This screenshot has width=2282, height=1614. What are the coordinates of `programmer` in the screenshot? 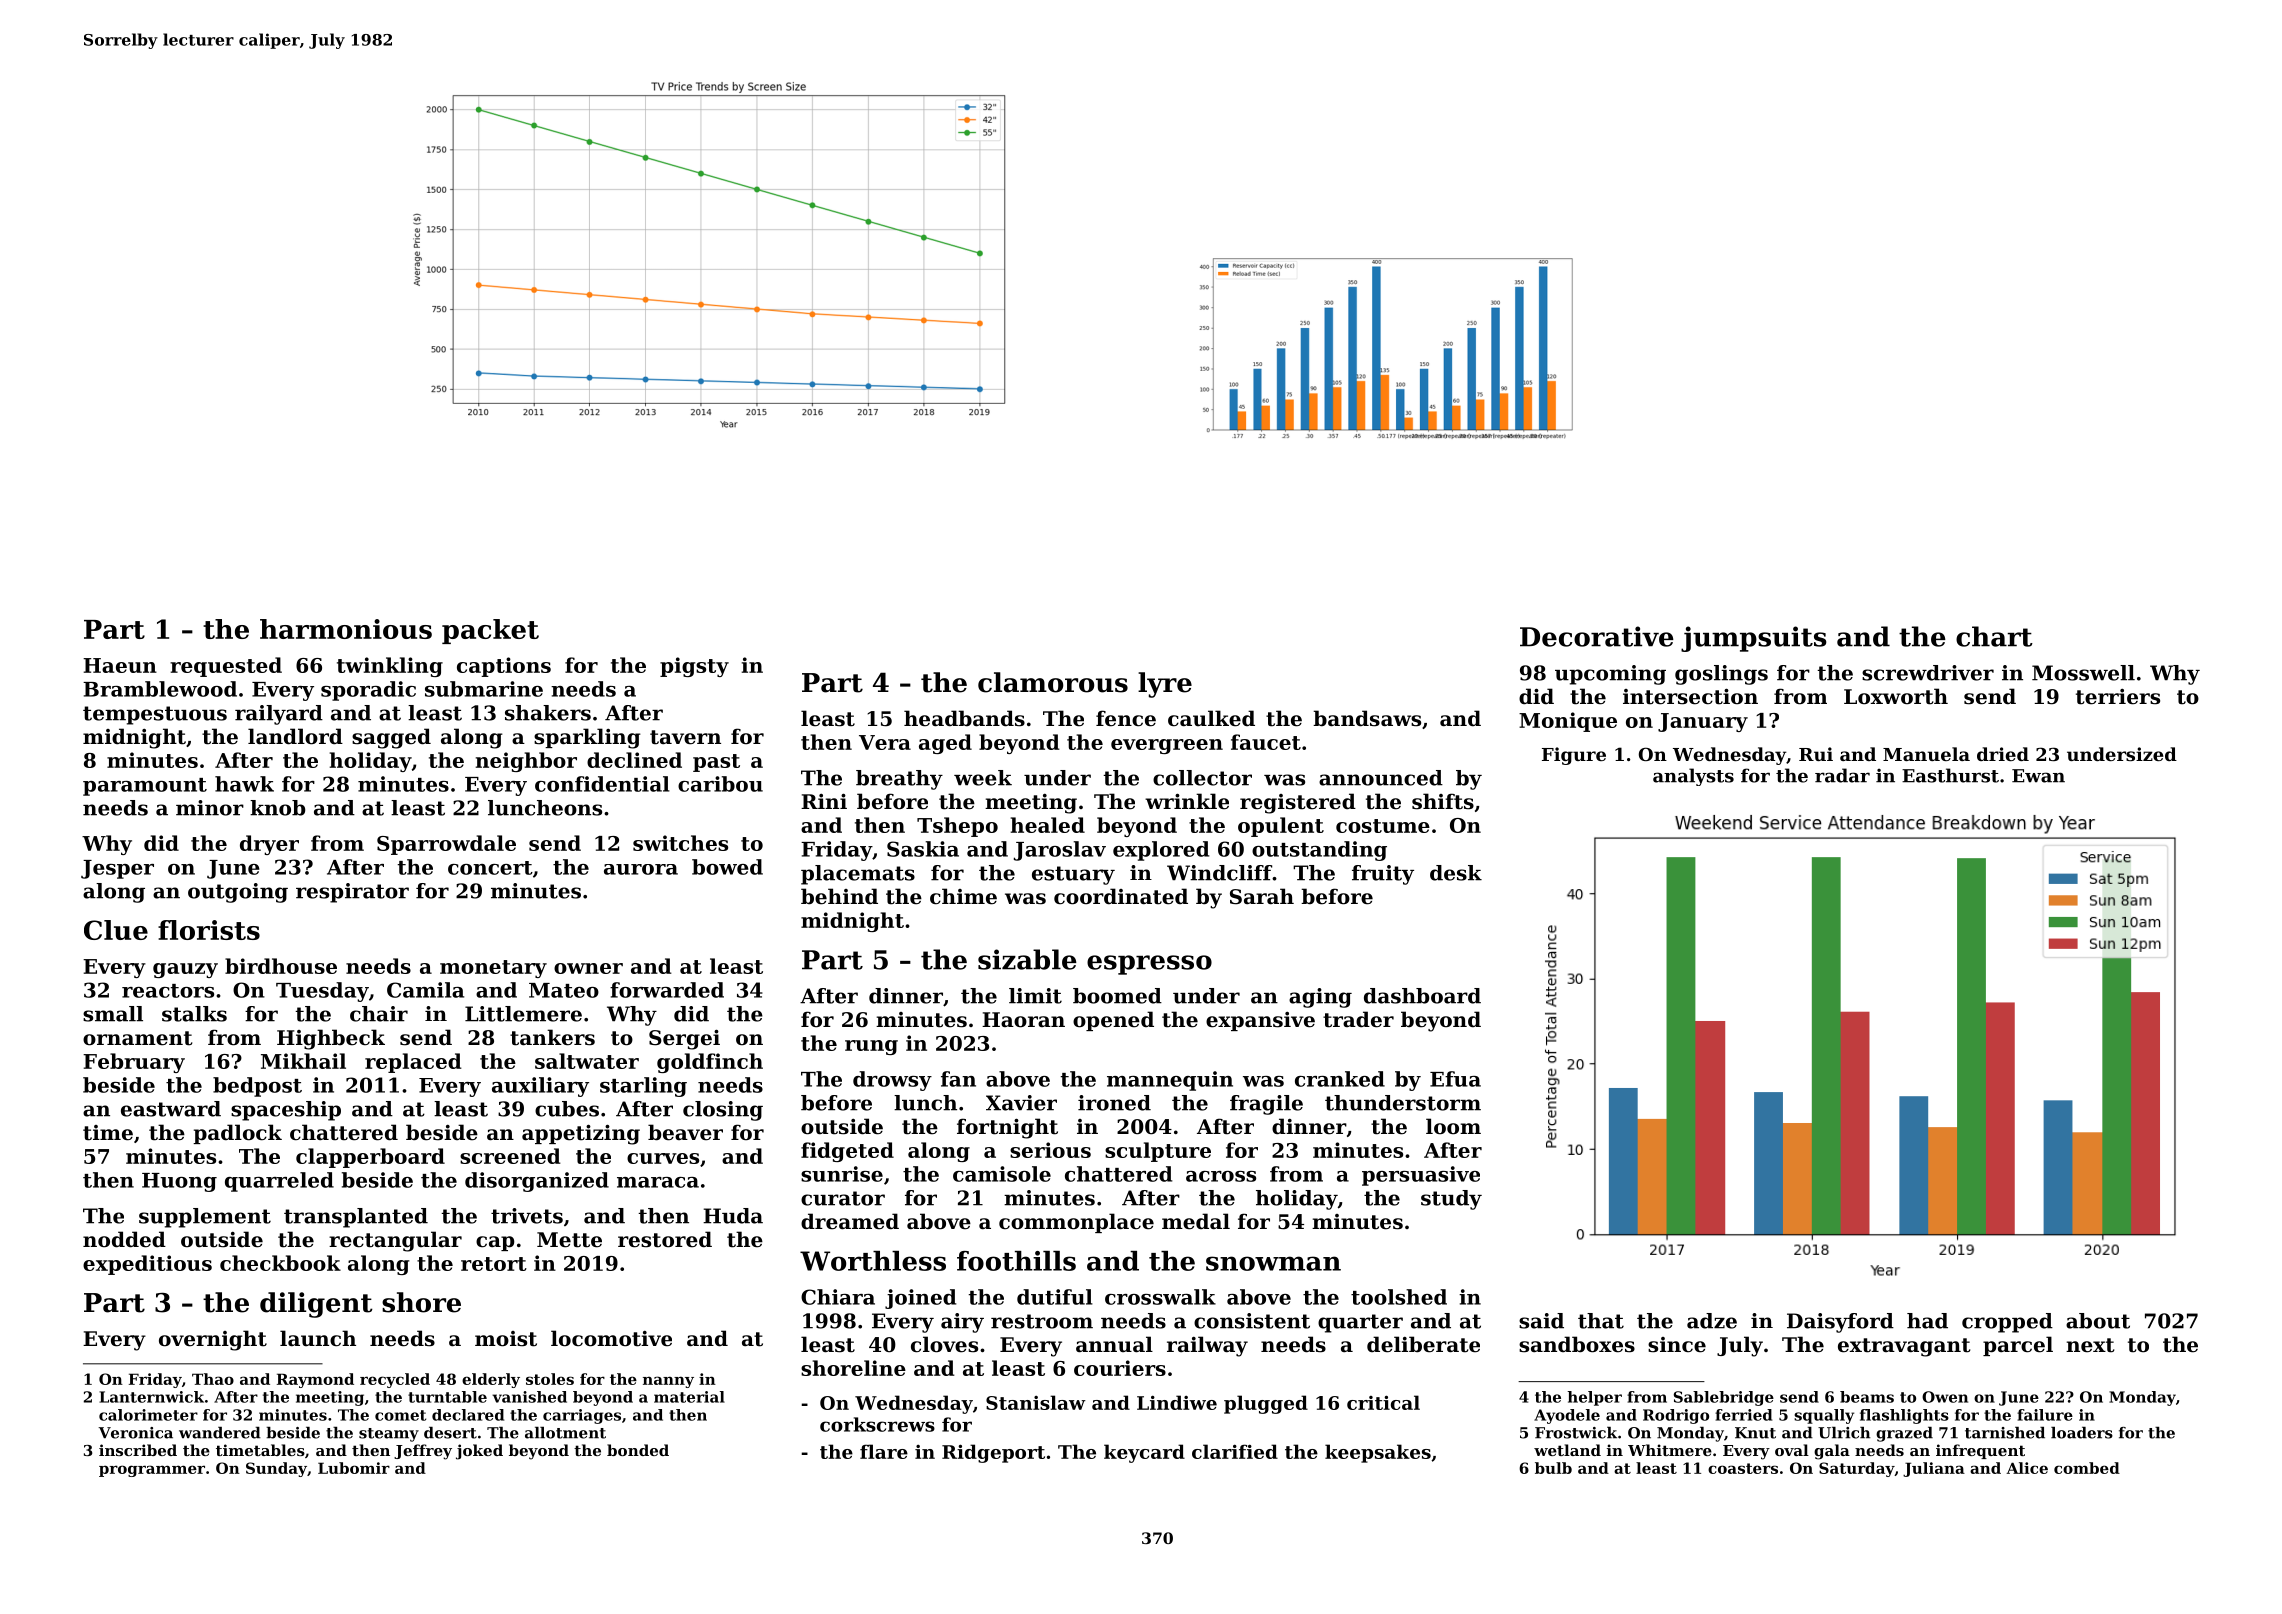 It's located at (152, 1471).
